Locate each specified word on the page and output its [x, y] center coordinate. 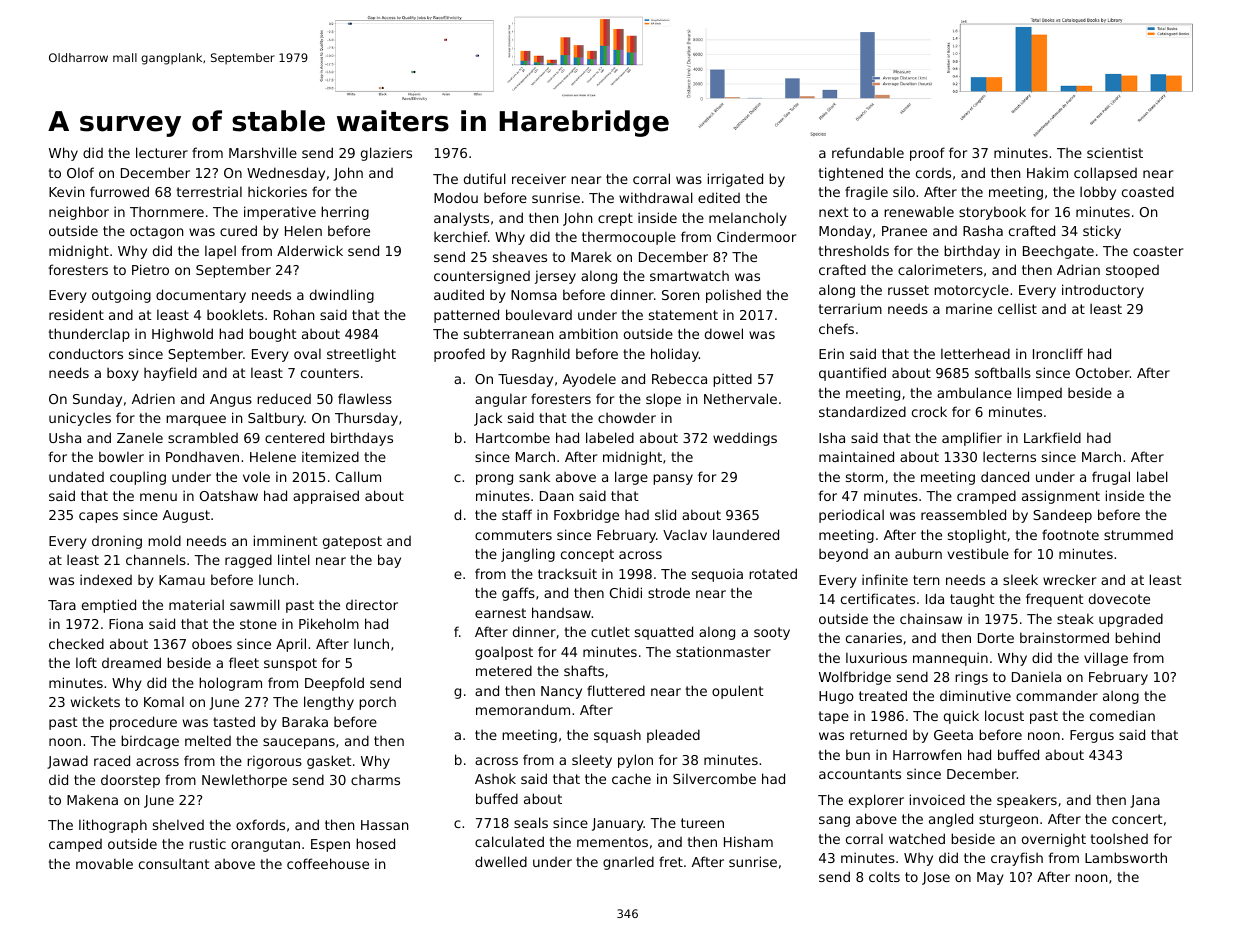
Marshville [263, 152]
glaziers [386, 154]
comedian [1122, 715]
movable [104, 863]
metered [504, 670]
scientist [1115, 152]
